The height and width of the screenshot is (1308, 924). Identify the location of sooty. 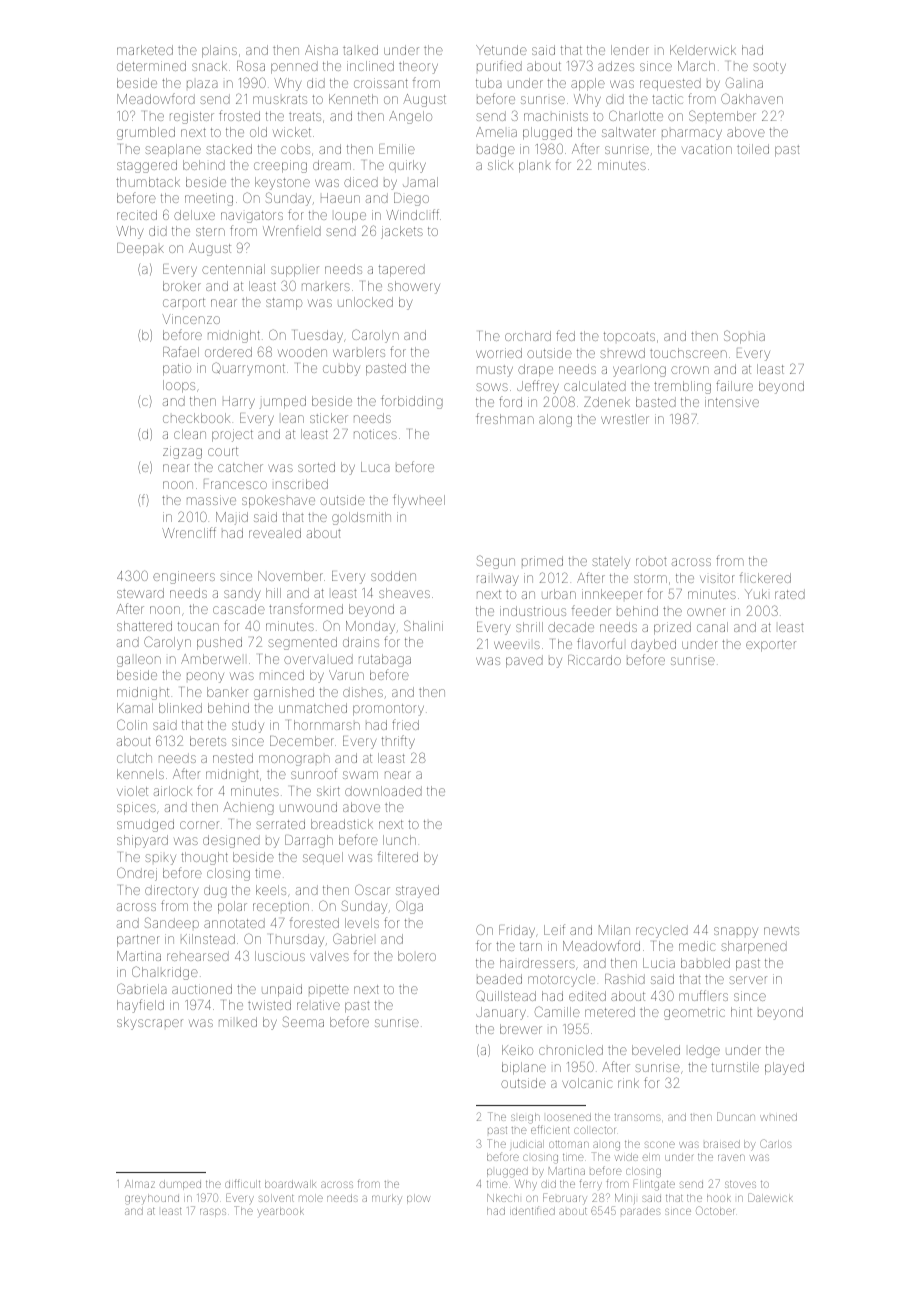
(769, 68).
